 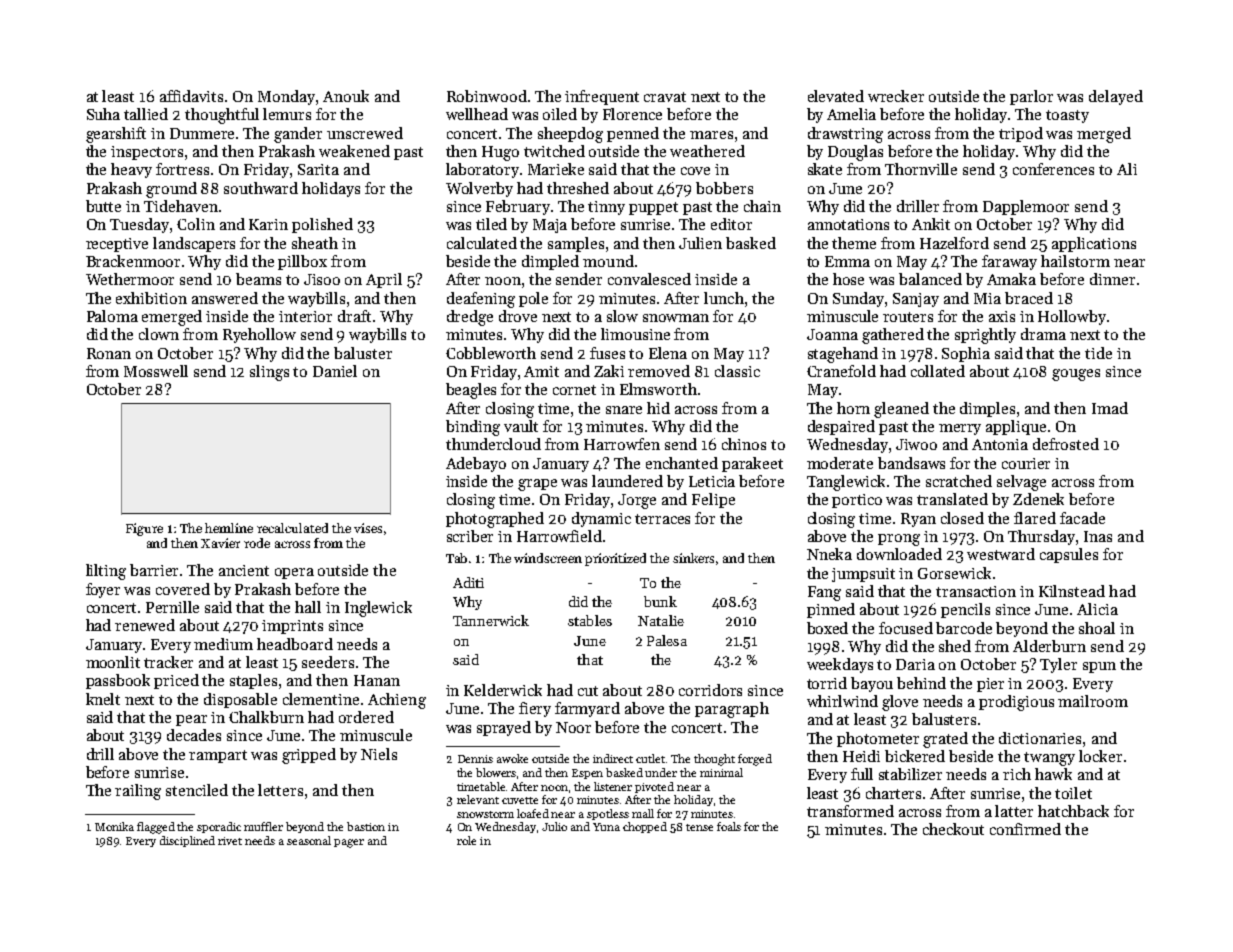 What do you see at coordinates (187, 841) in the document?
I see `disciplined` at bounding box center [187, 841].
